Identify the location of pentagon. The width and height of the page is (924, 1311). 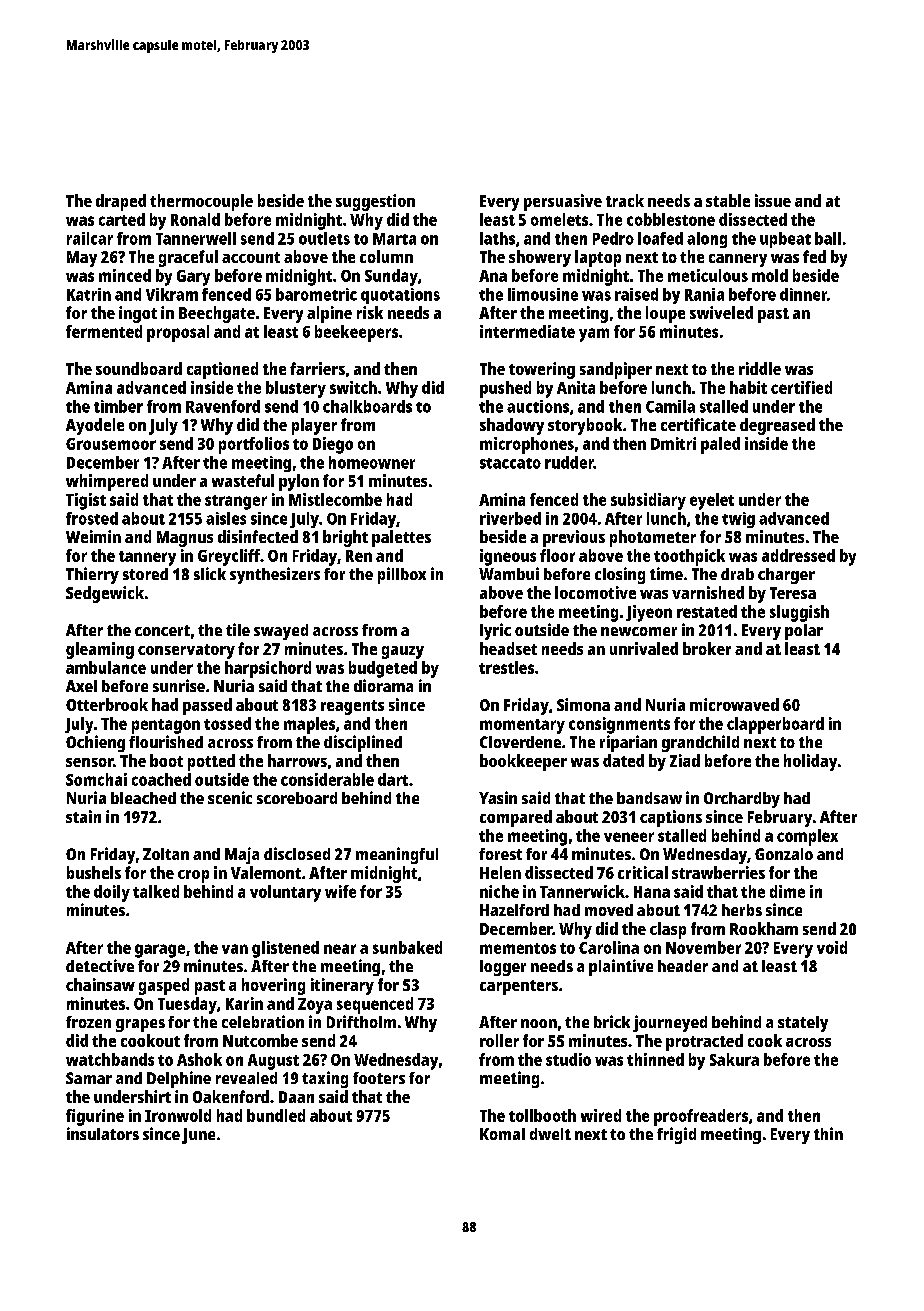
(166, 726).
